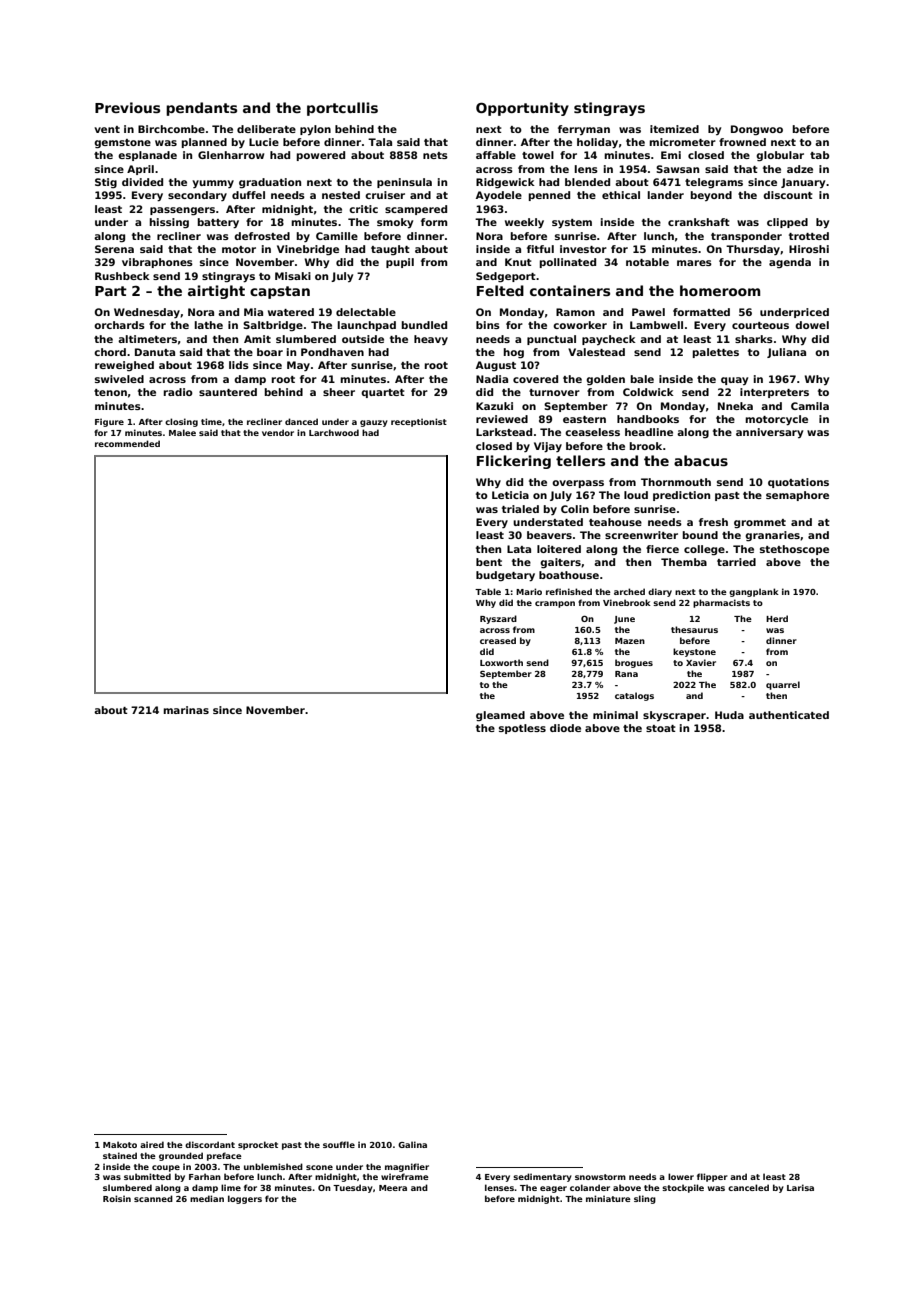  What do you see at coordinates (393, 1188) in the document?
I see `Meera` at bounding box center [393, 1188].
